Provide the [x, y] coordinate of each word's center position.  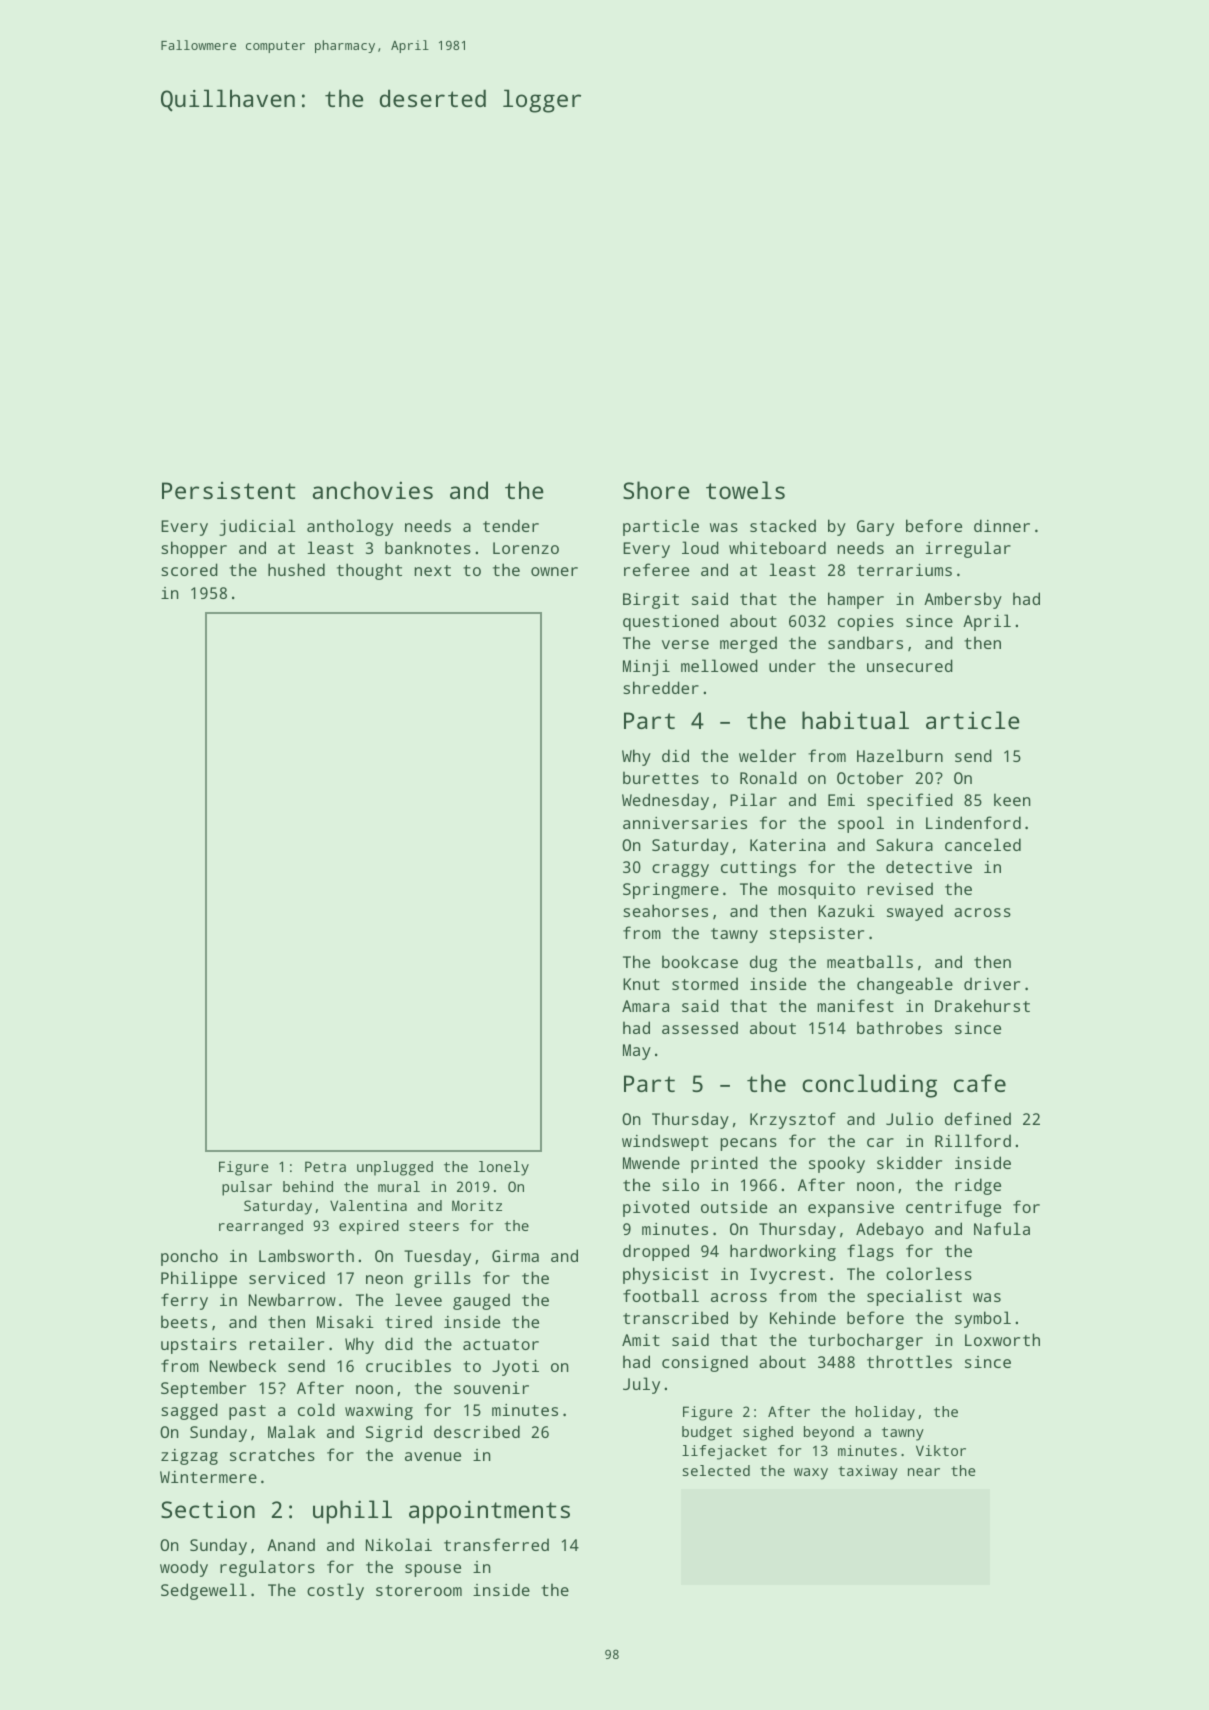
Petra [325, 1166]
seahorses [665, 910]
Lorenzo [526, 548]
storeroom [419, 1590]
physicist [665, 1275]
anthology [350, 527]
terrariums [904, 570]
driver [992, 983]
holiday [885, 1413]
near [924, 1472]
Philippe [199, 1279]
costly [335, 1591]
